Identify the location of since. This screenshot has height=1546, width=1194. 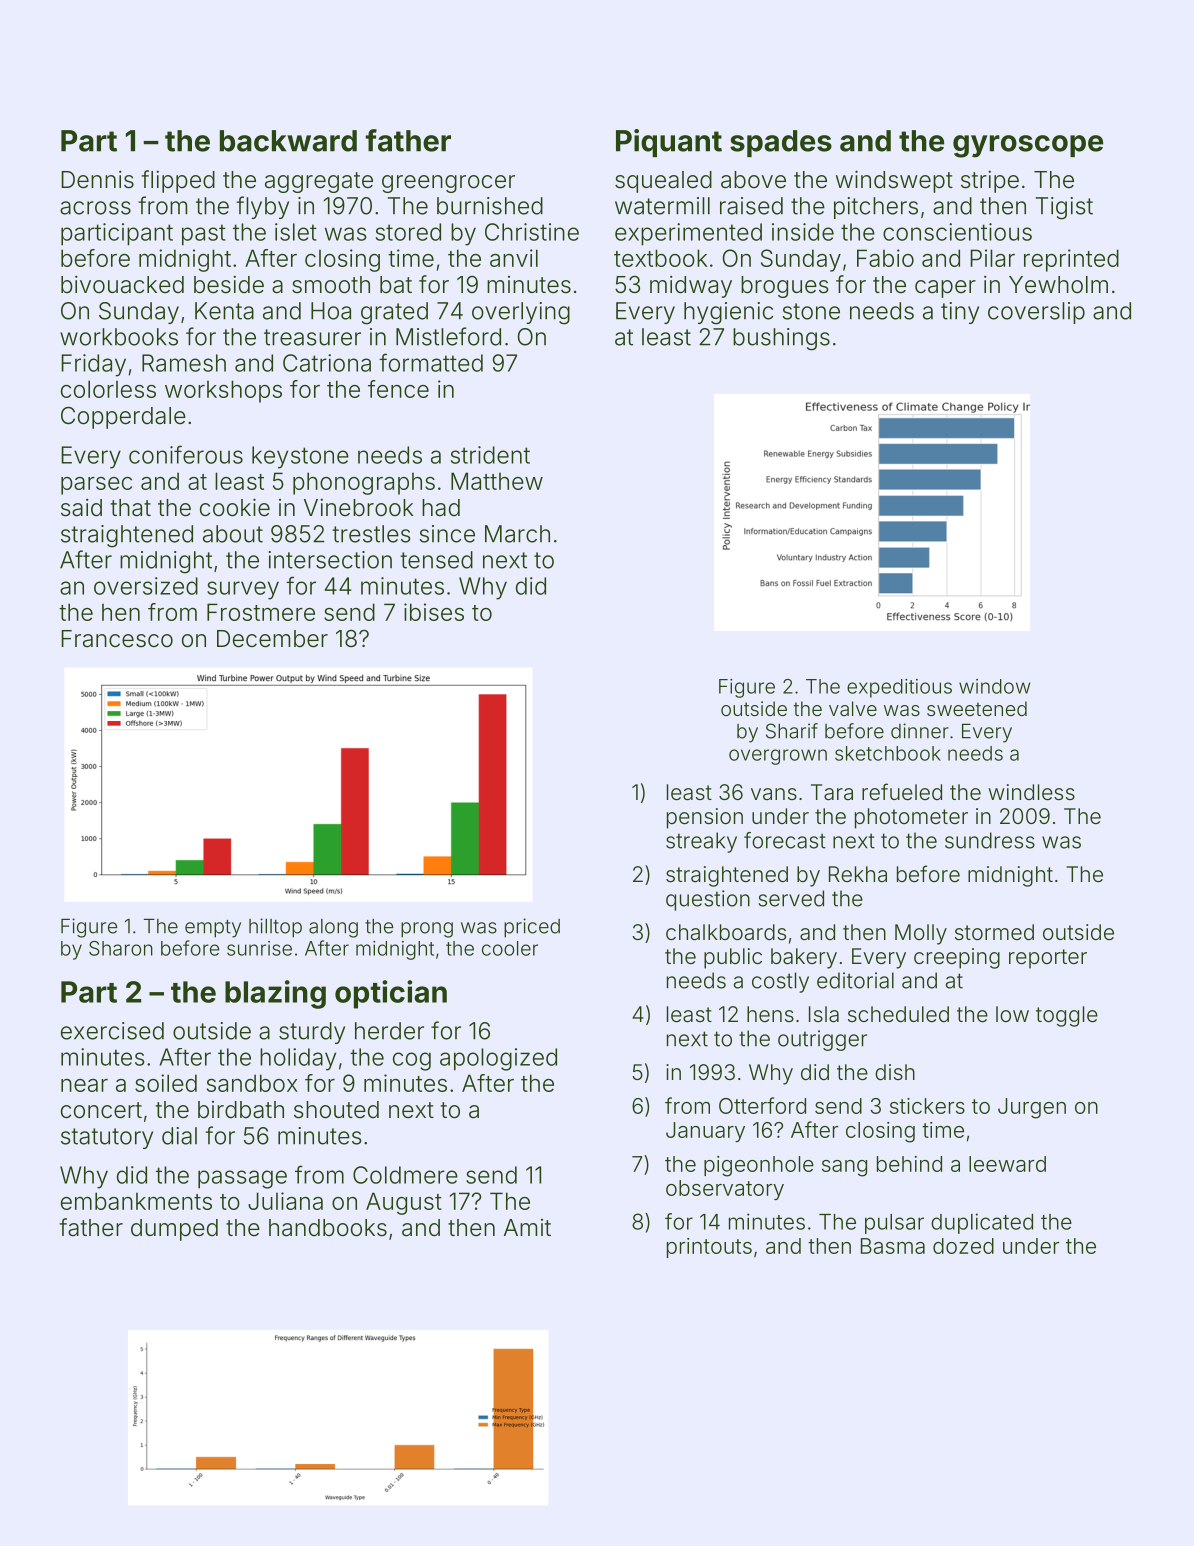
(447, 534).
